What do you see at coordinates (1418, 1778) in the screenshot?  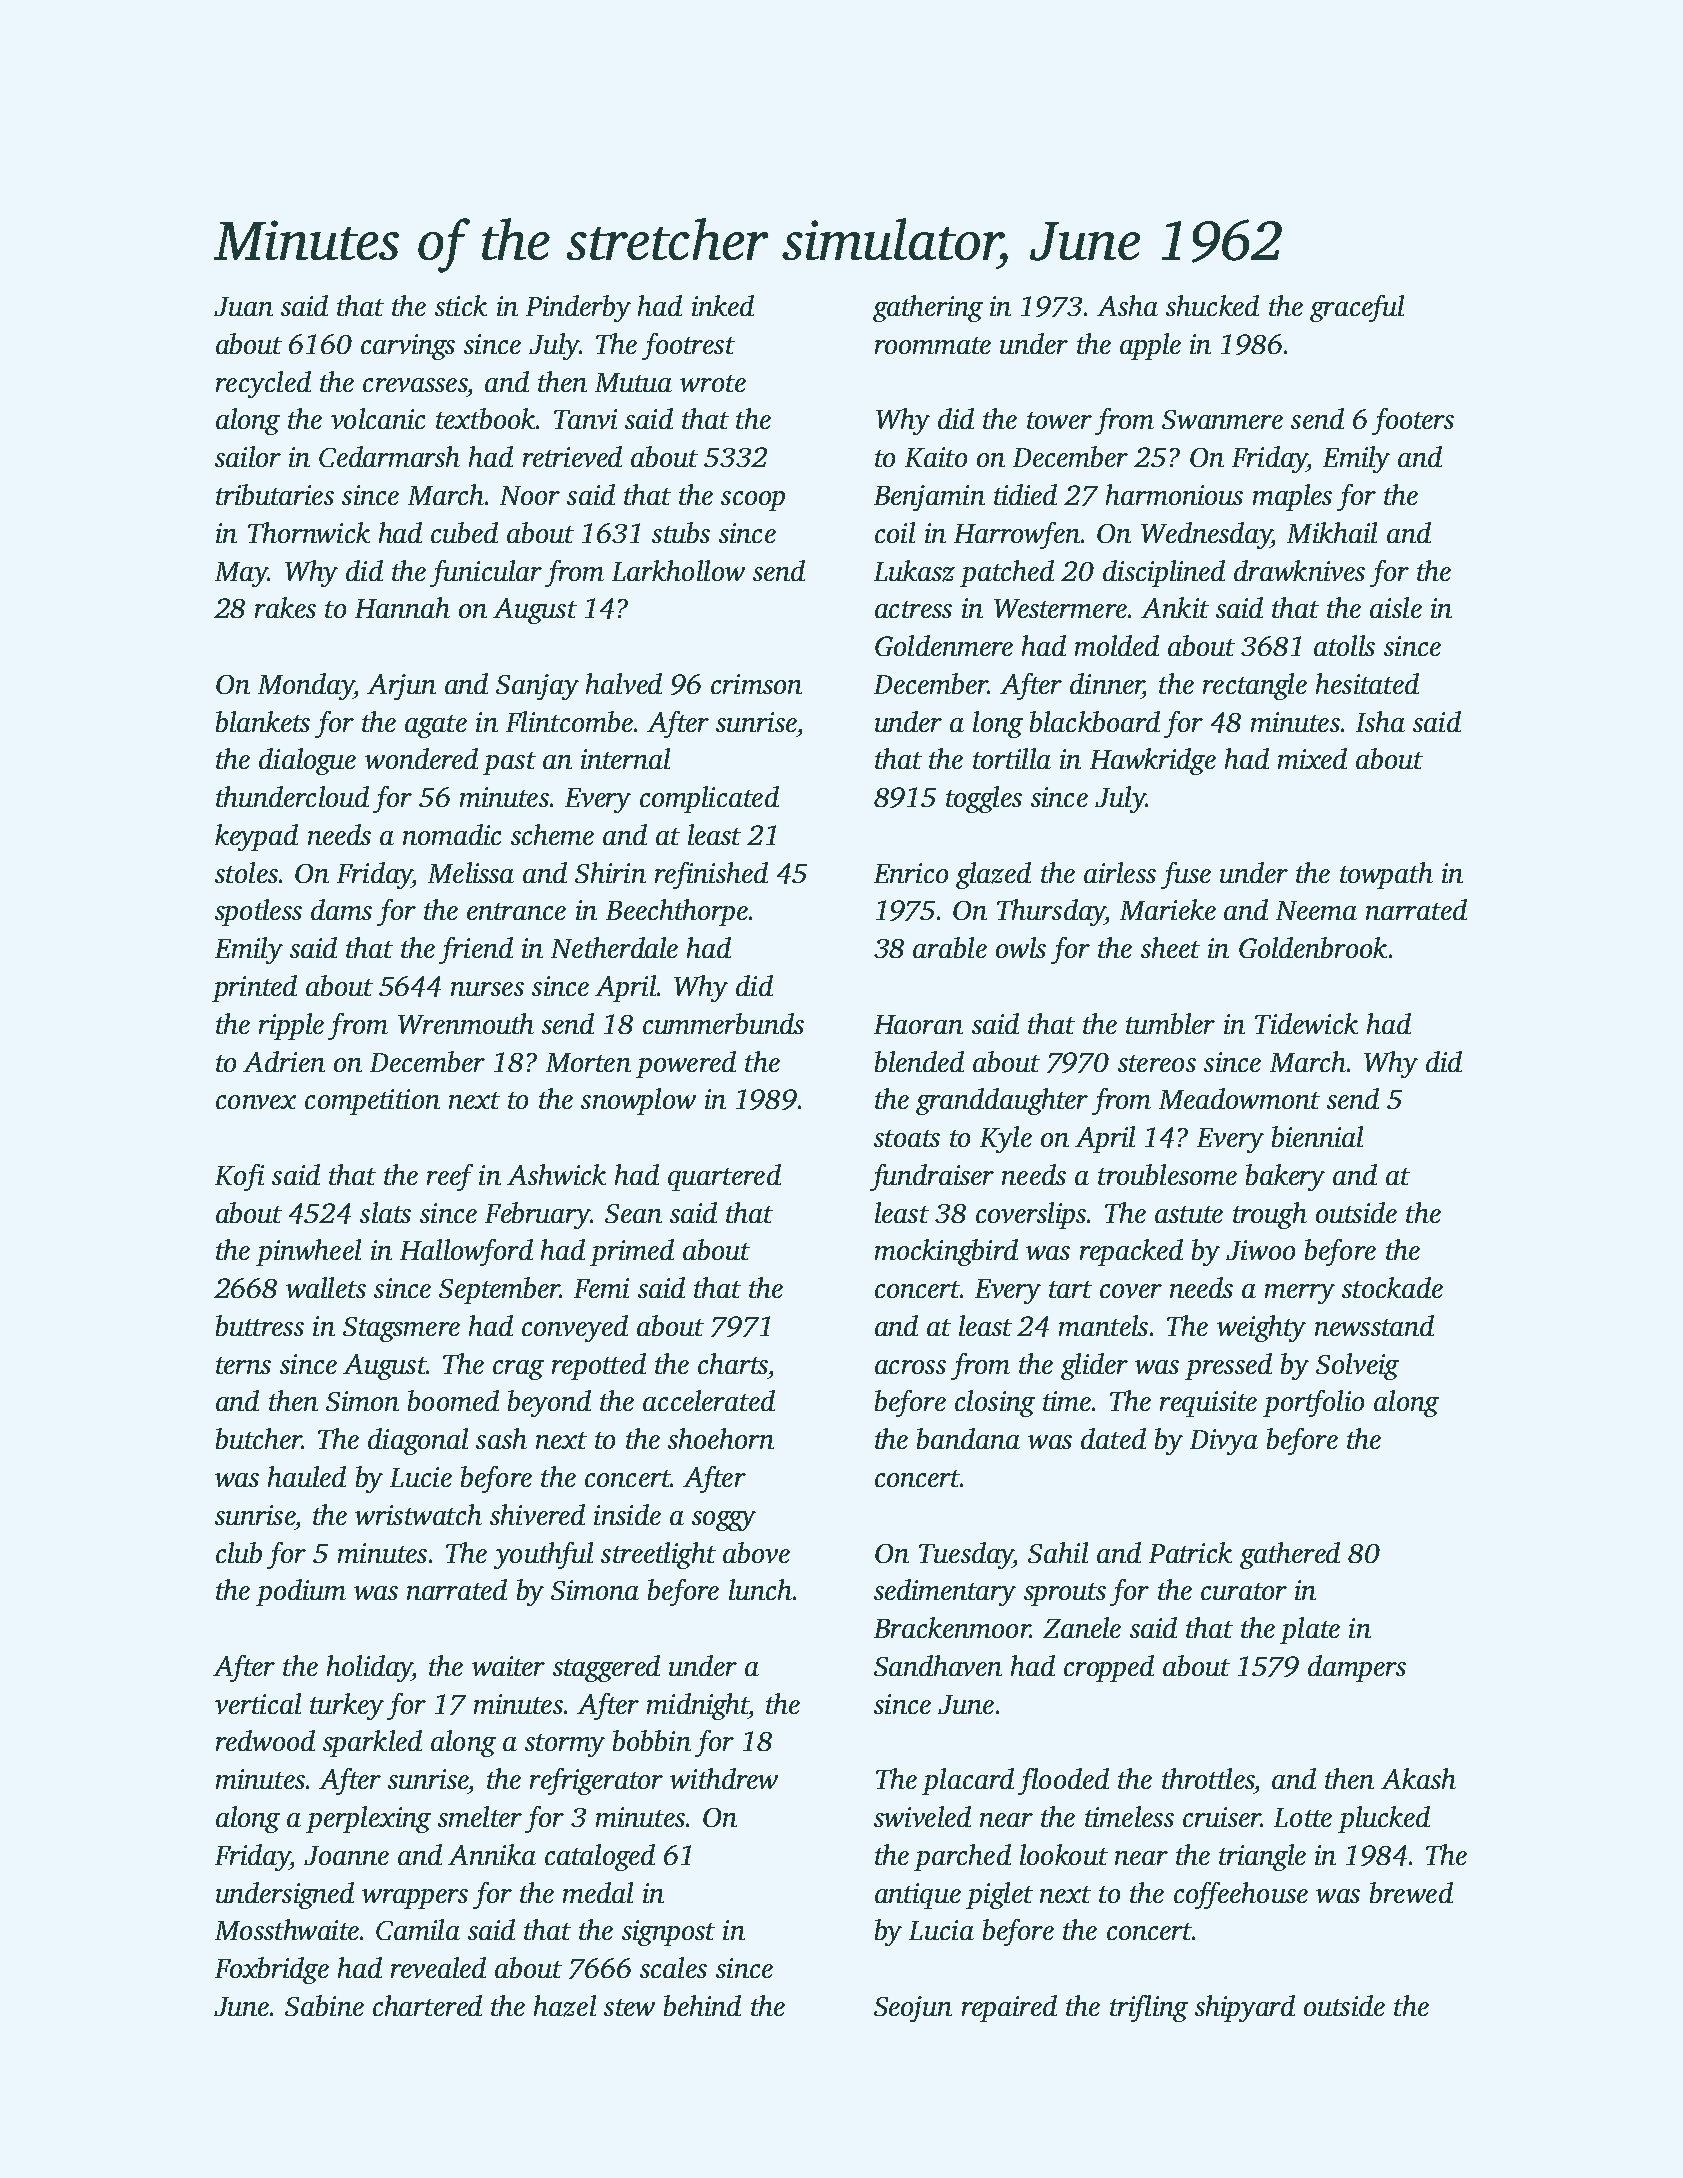 I see `Akash` at bounding box center [1418, 1778].
